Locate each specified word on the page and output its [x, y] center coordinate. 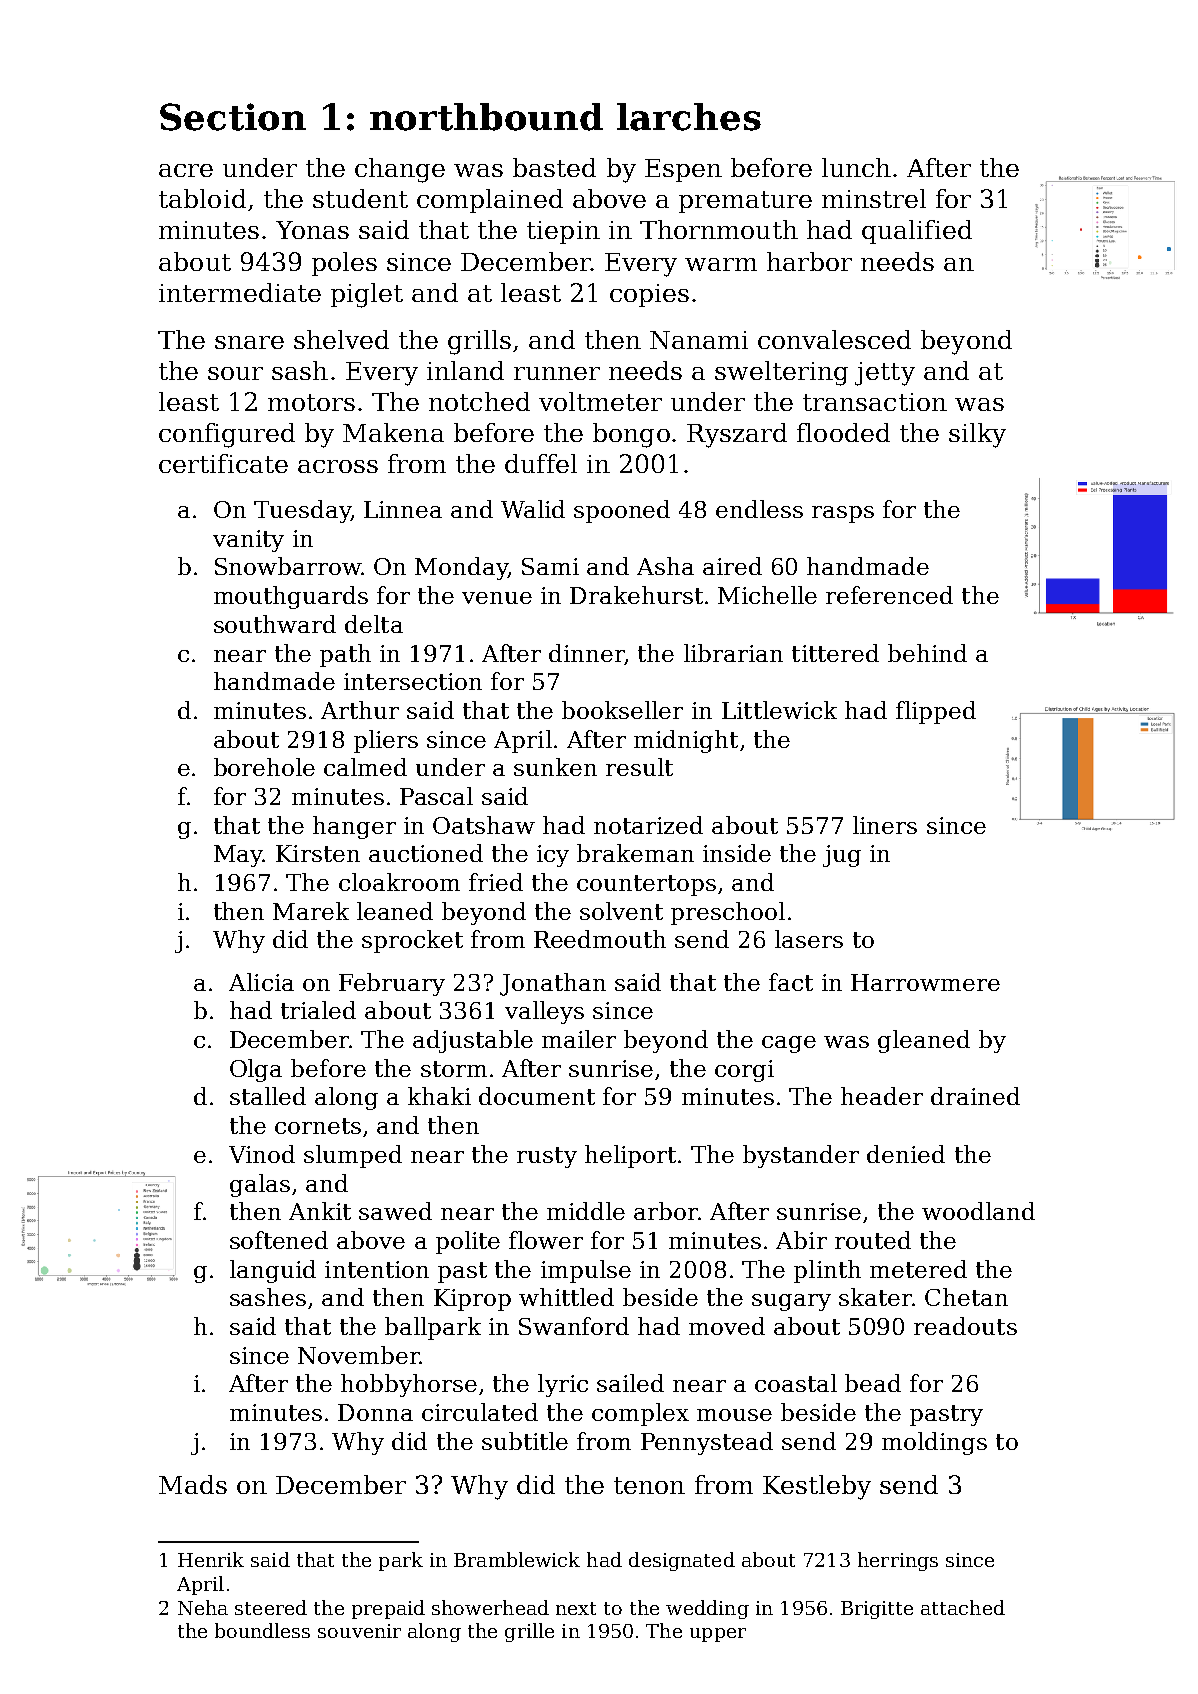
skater [875, 1297]
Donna [375, 1412]
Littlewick [779, 710]
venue [497, 598]
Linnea [403, 509]
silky [977, 435]
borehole [264, 767]
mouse [734, 1415]
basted [554, 167]
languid [273, 1271]
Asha [665, 566]
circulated [480, 1412]
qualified [917, 232]
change [400, 170]
